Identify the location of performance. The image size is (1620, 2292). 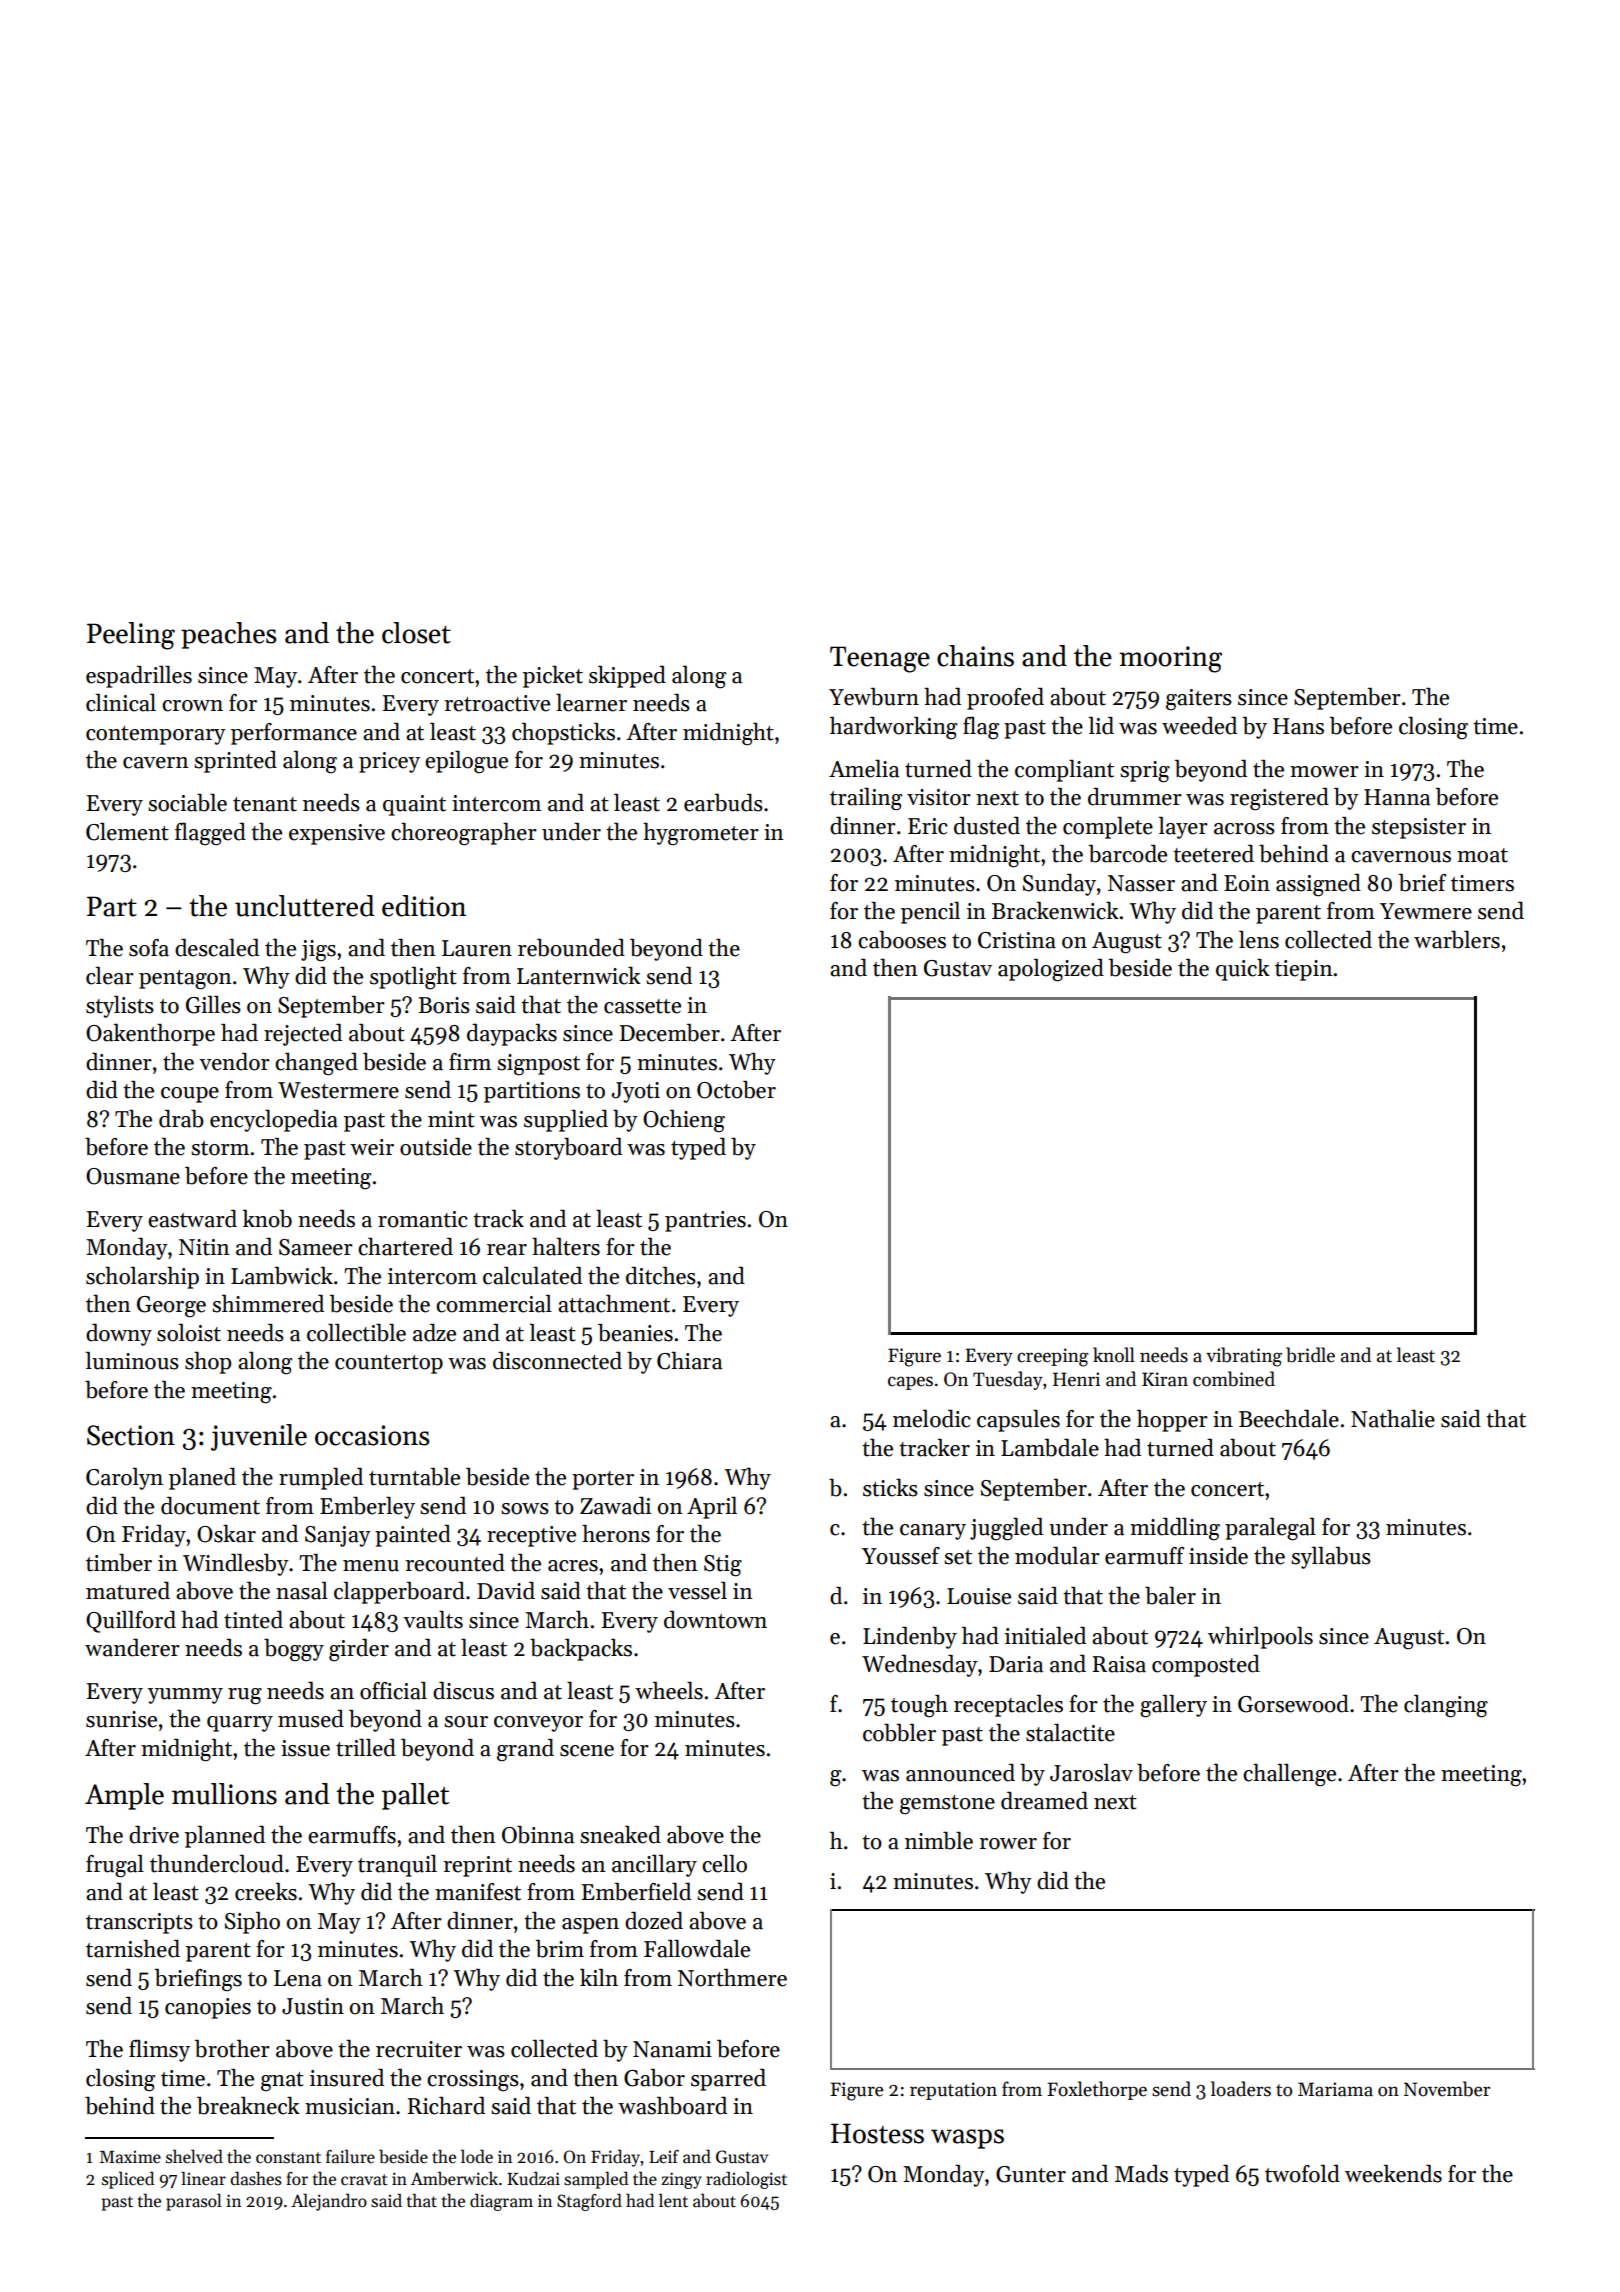
(294, 734).
